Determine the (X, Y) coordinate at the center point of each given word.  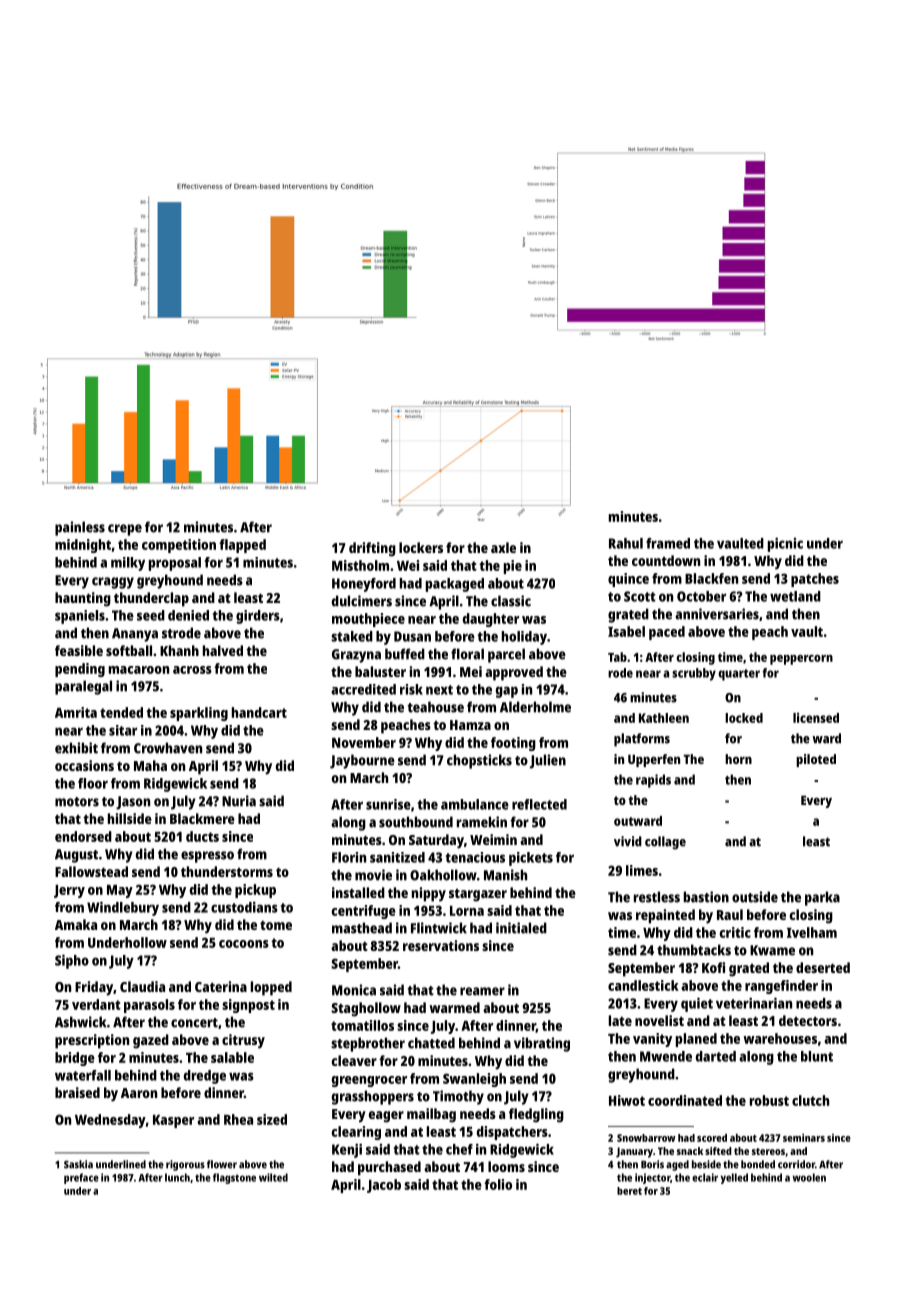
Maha (150, 765)
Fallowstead (91, 871)
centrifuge (364, 912)
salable (232, 1057)
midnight (83, 546)
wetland (795, 596)
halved (223, 650)
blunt (817, 1056)
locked (744, 718)
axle (503, 547)
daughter (491, 620)
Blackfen (711, 578)
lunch (177, 1177)
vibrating (542, 1044)
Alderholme (535, 707)
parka (822, 898)
